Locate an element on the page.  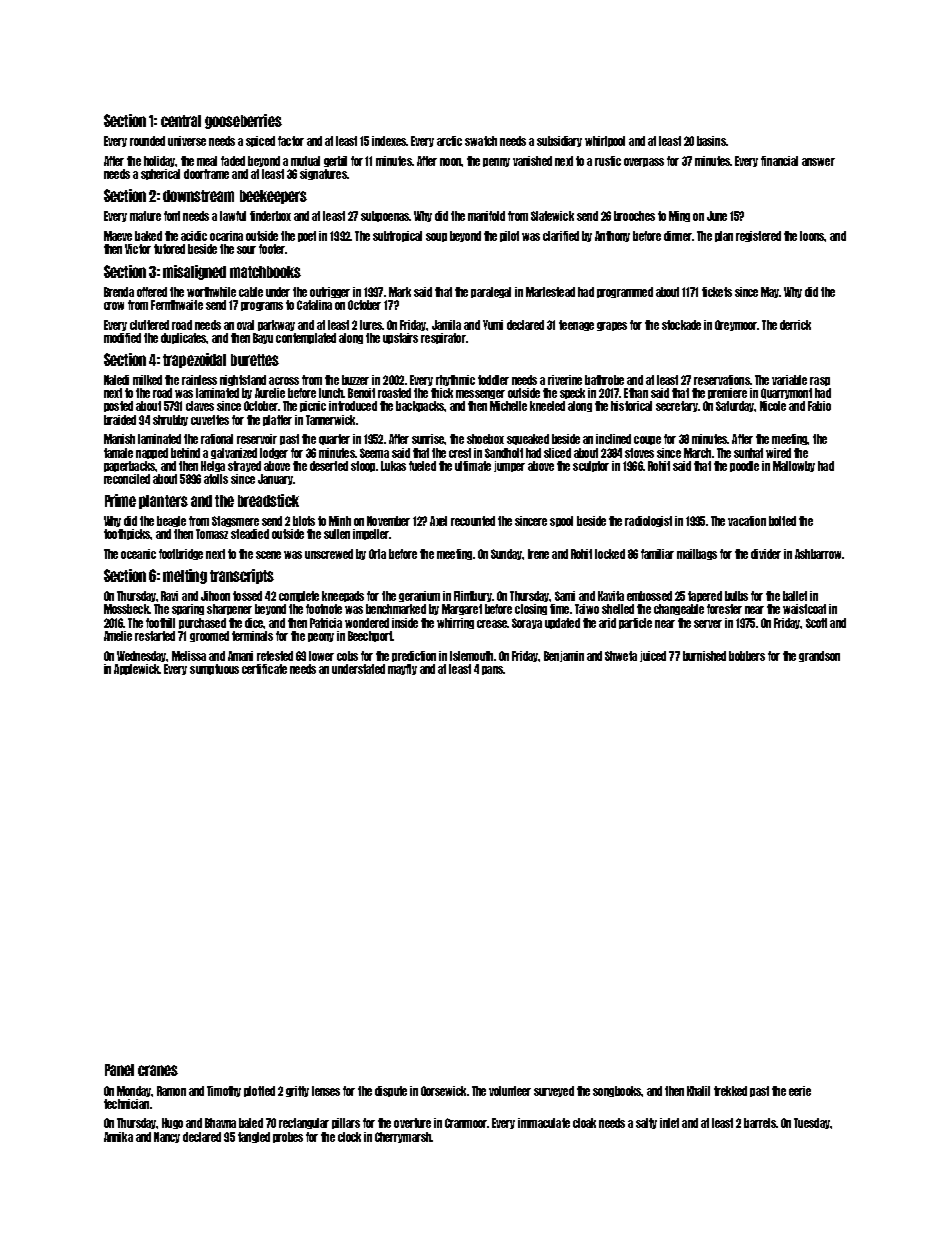
transcripts is located at coordinates (242, 576).
